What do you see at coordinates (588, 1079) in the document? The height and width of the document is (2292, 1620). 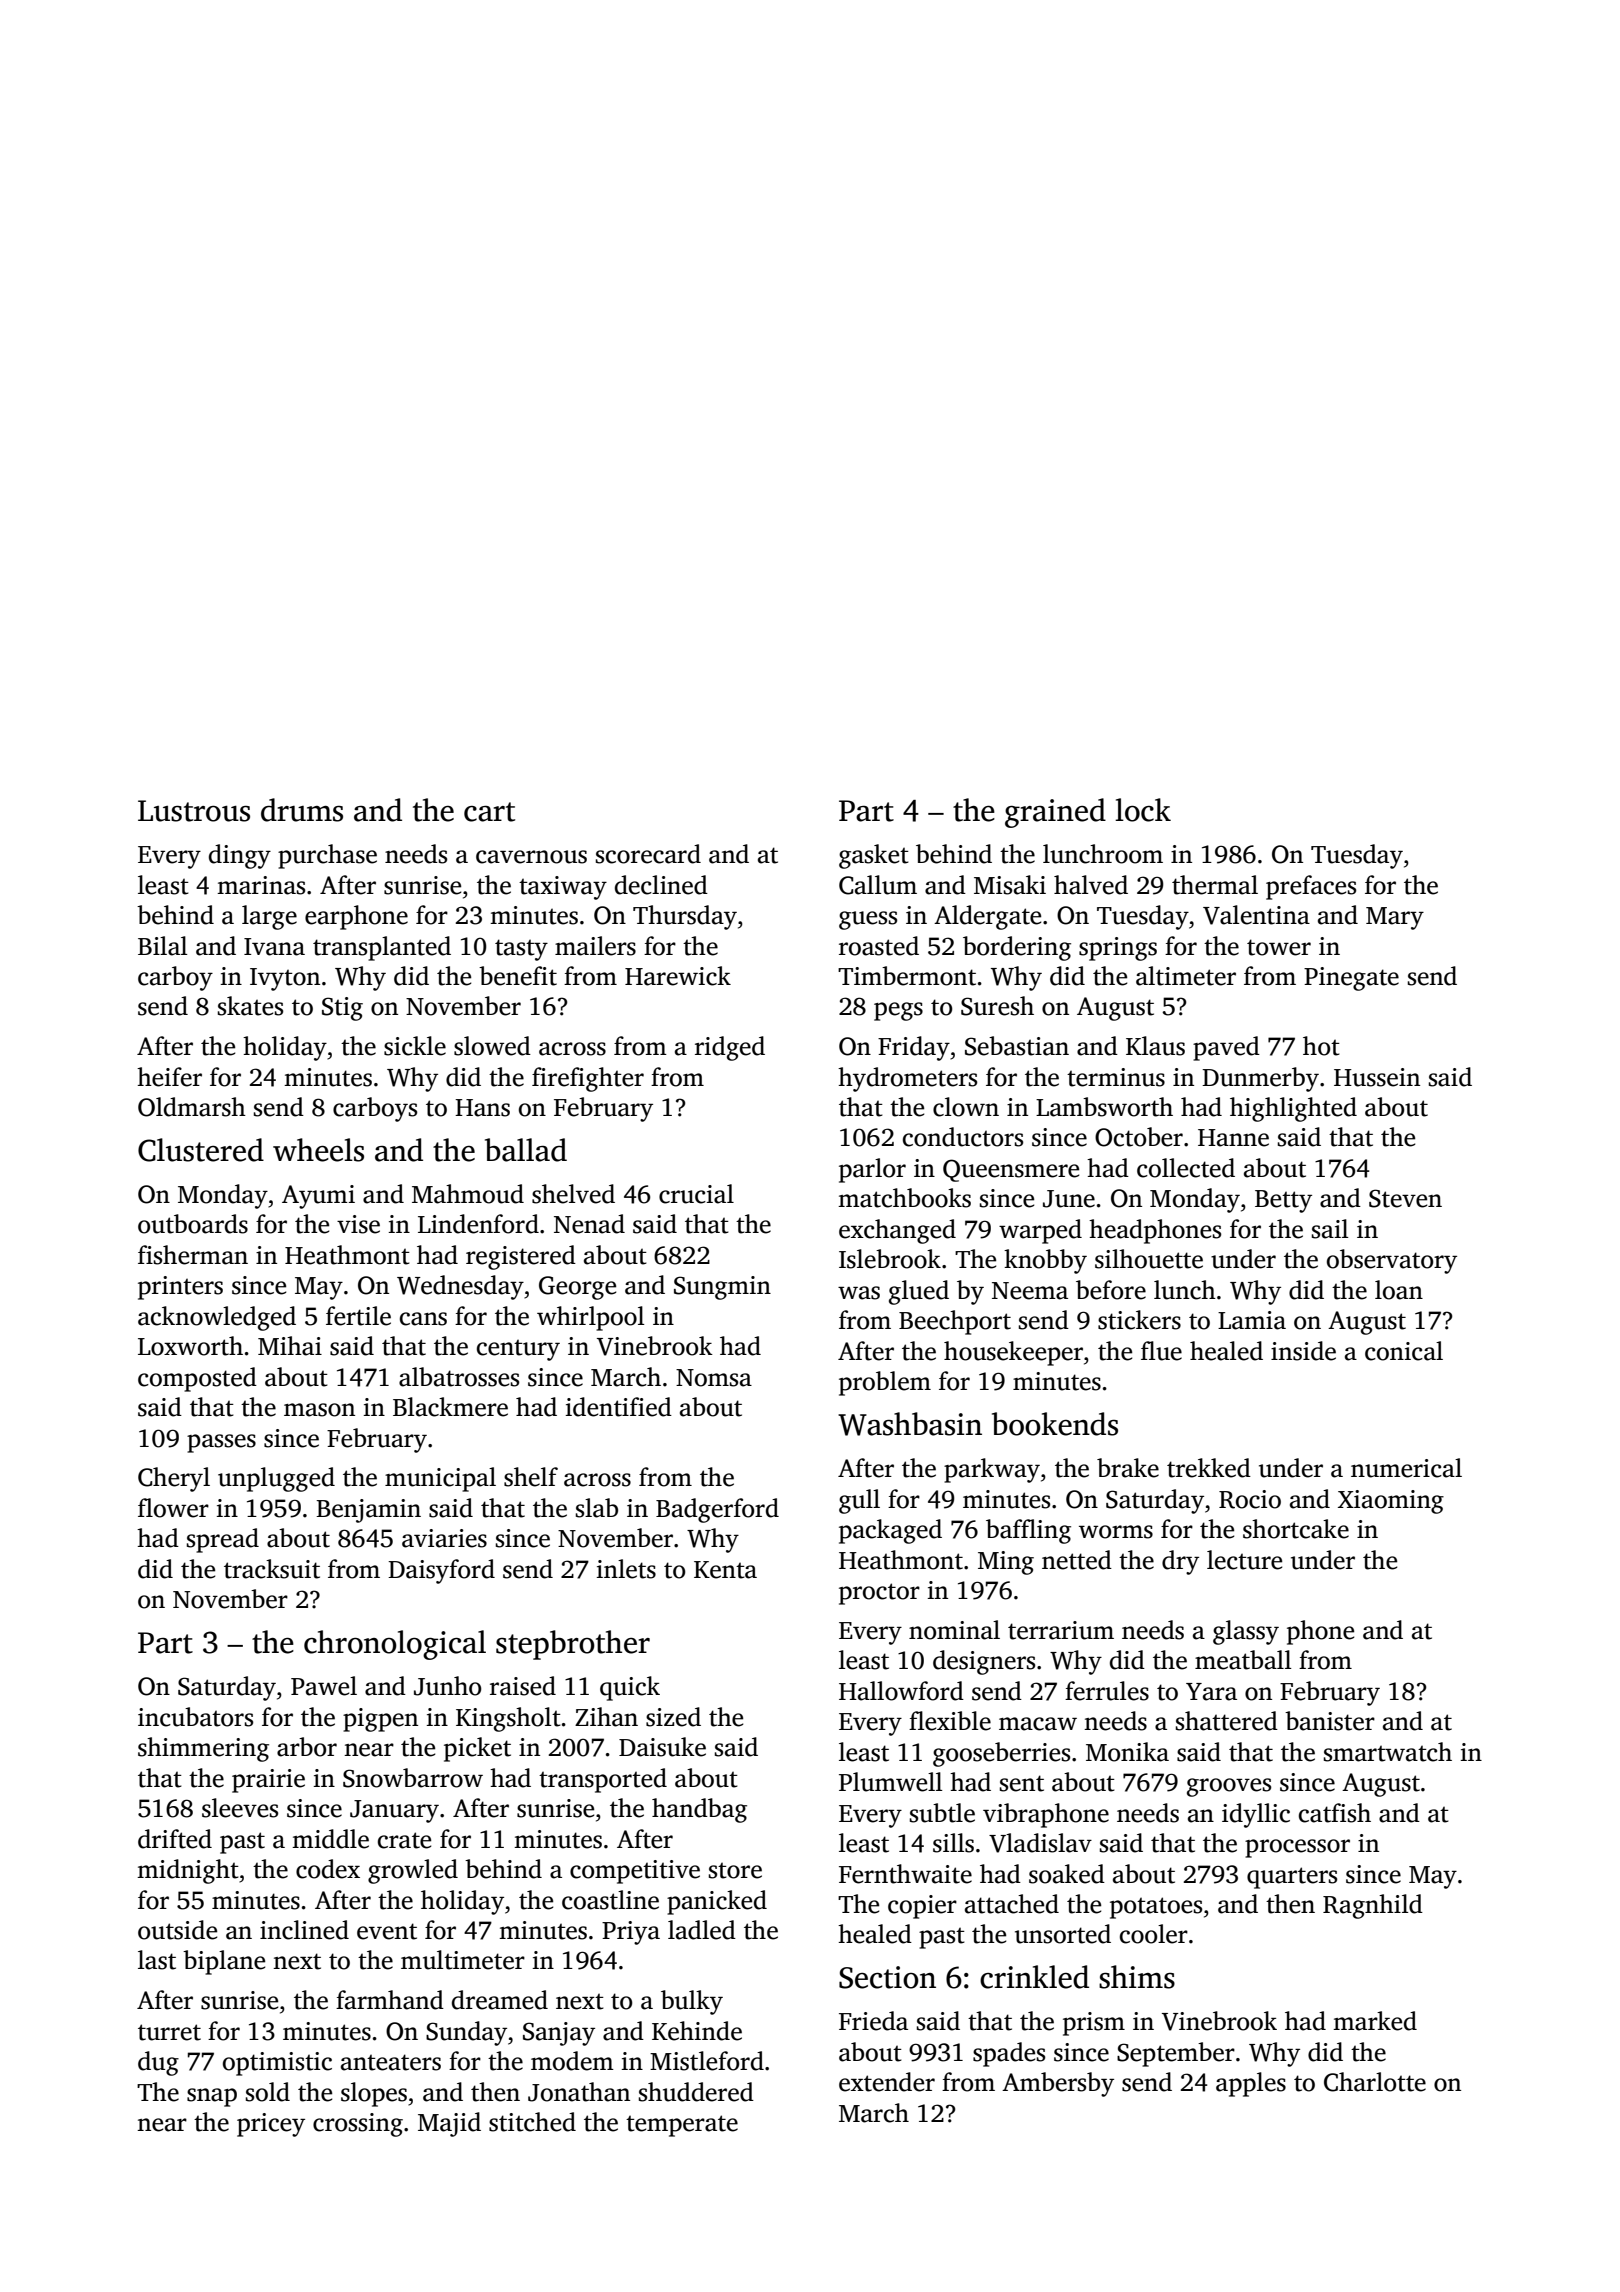 I see `firefighter` at bounding box center [588, 1079].
